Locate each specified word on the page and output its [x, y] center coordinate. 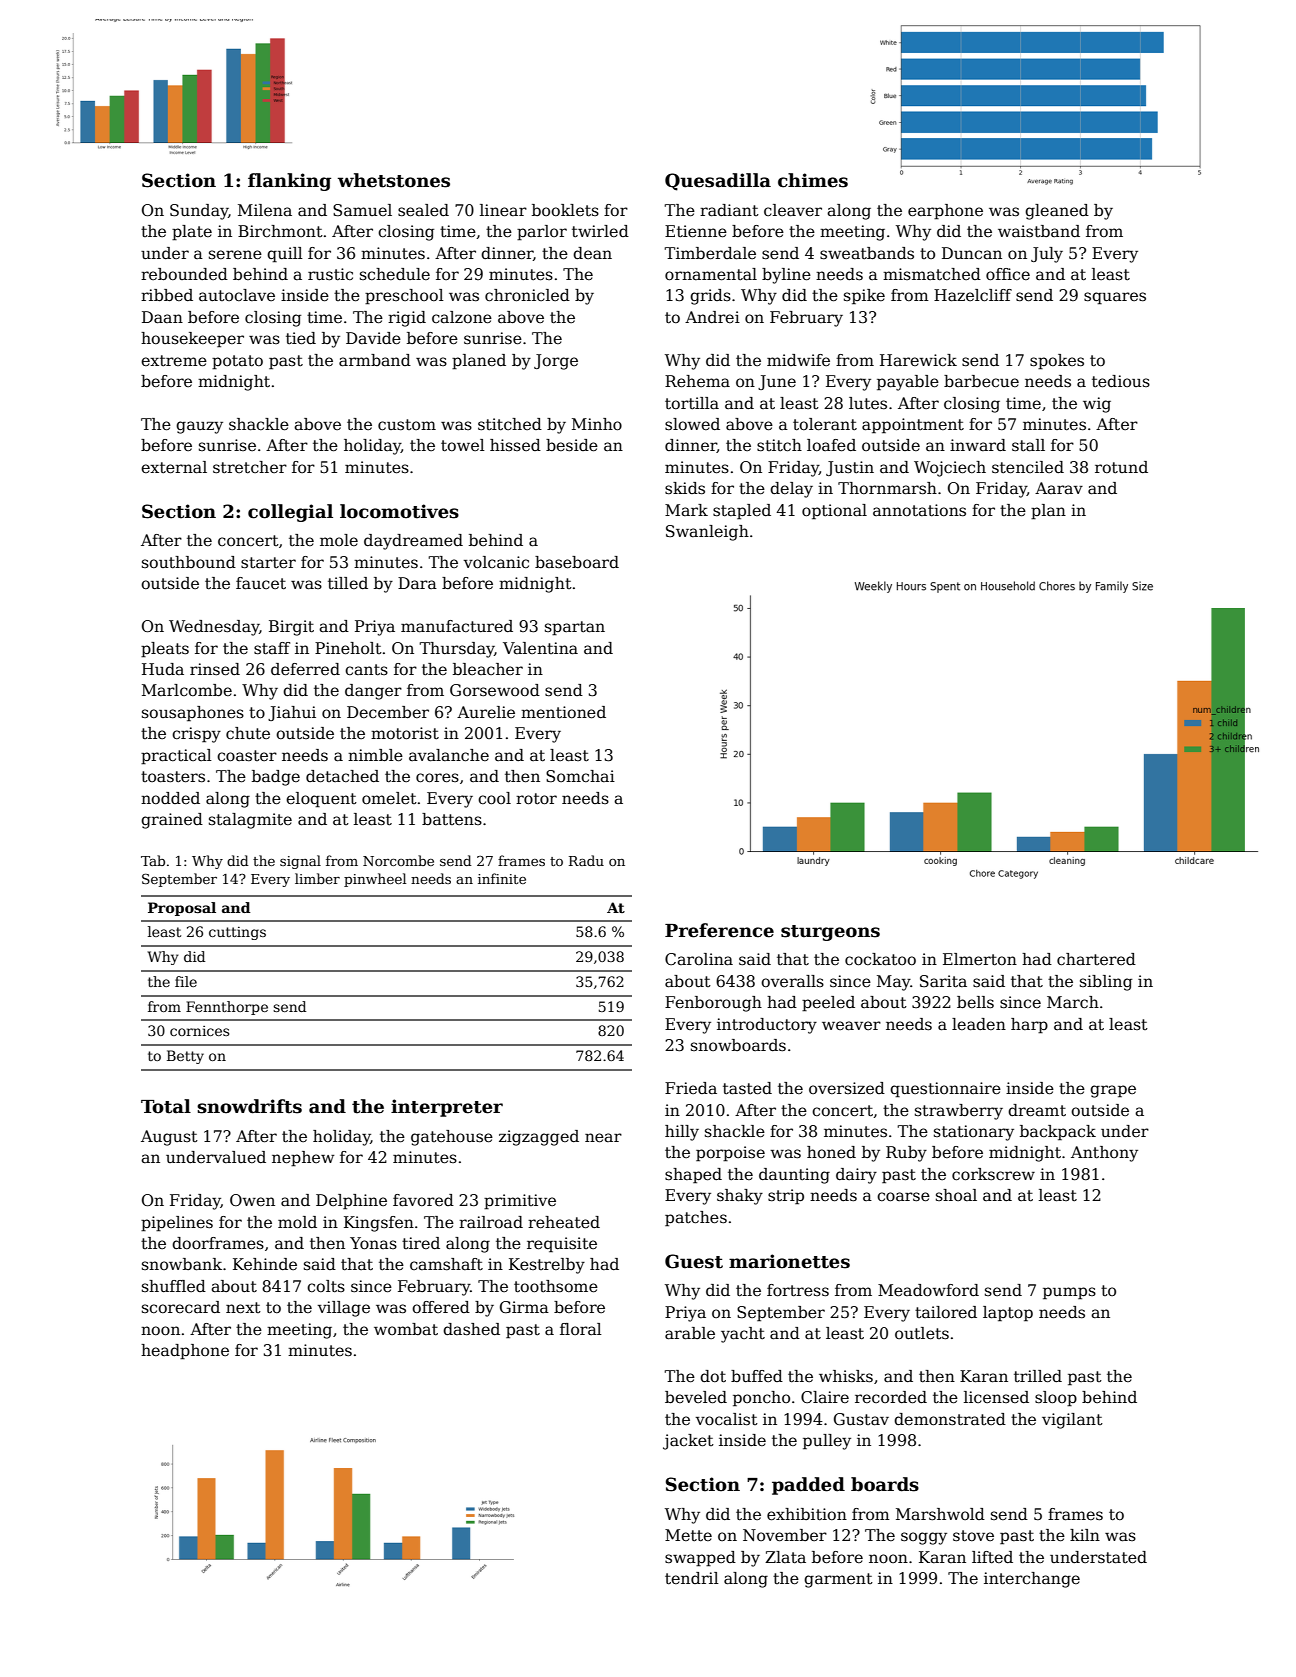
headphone [185, 1352]
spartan [575, 628]
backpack [1058, 1133]
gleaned [1057, 212]
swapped [700, 1559]
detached [342, 776]
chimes [813, 180]
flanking [289, 182]
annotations [919, 510]
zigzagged [539, 1138]
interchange [1032, 1580]
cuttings [237, 933]
